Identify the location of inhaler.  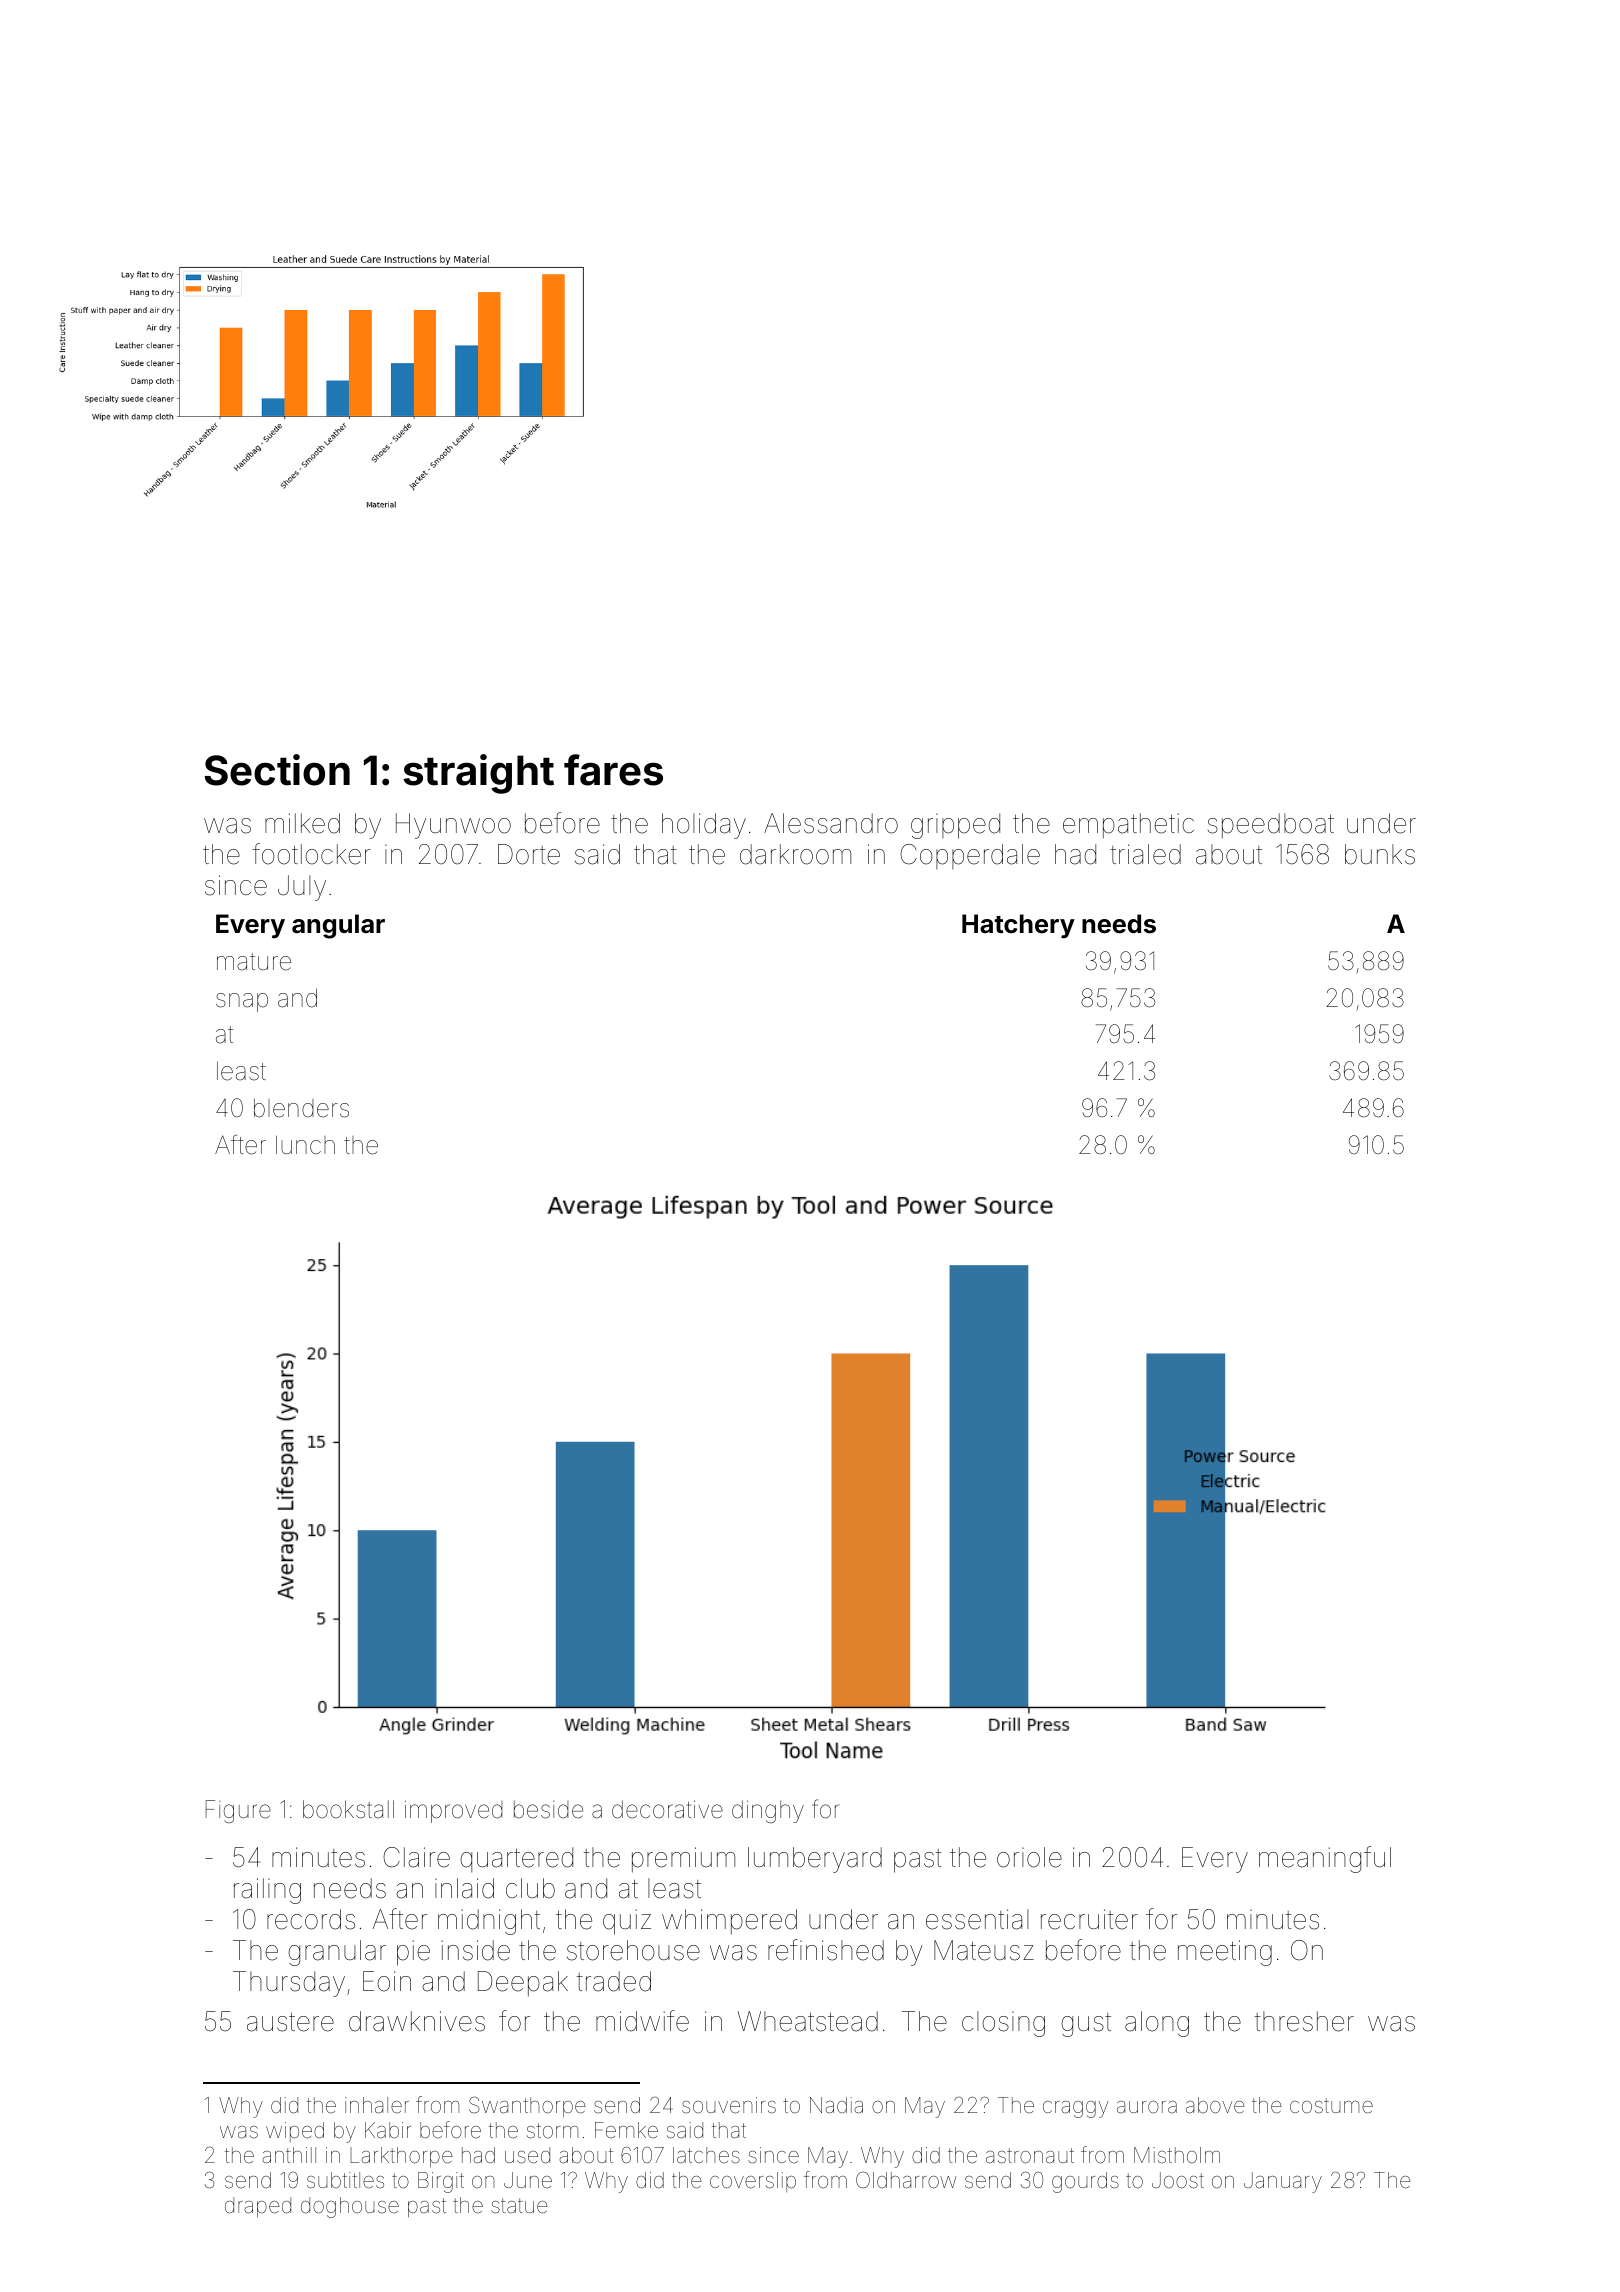
(377, 2105).
